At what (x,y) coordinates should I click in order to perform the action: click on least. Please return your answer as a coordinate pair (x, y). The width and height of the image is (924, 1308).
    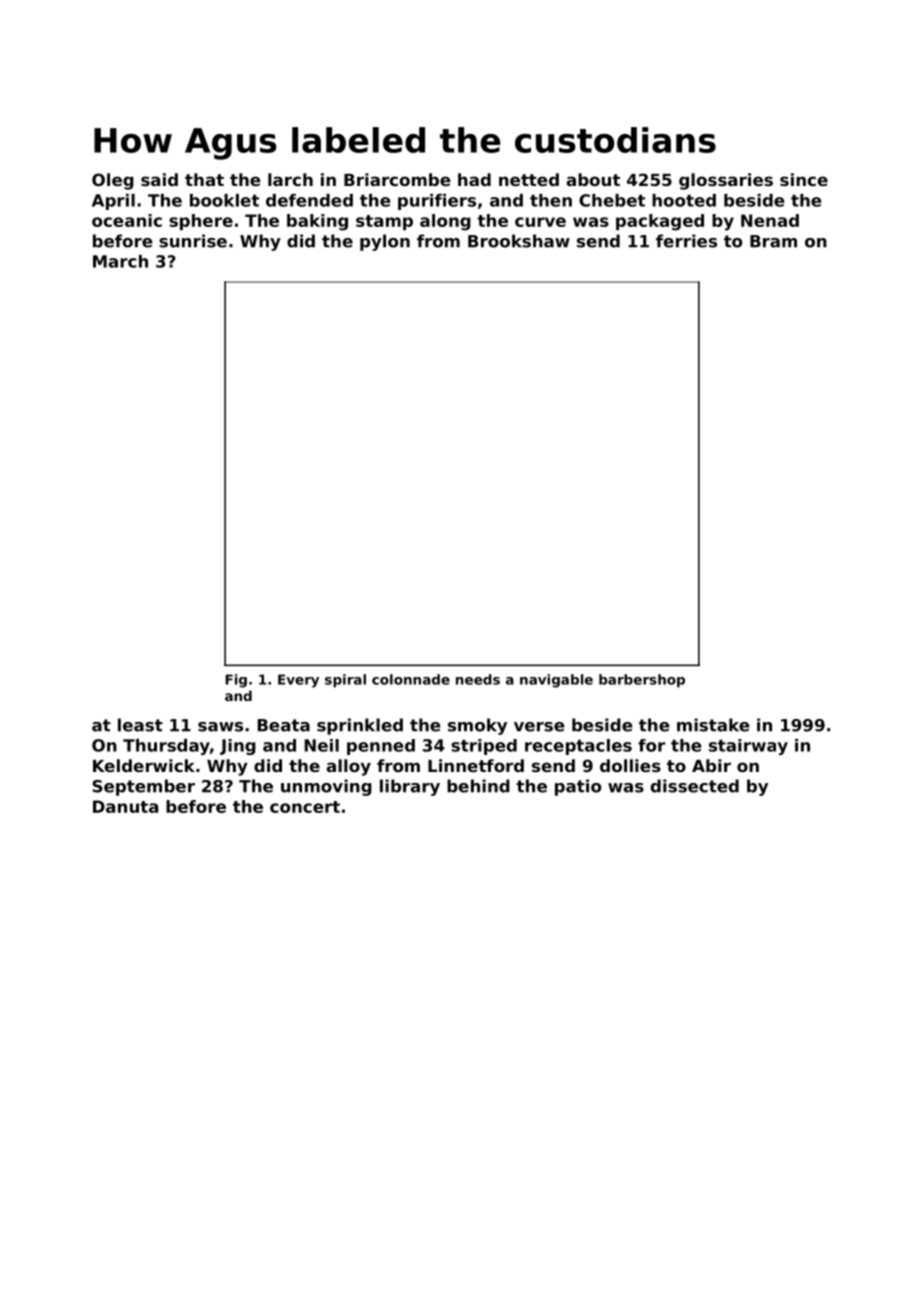
    Looking at the image, I should click on (140, 725).
